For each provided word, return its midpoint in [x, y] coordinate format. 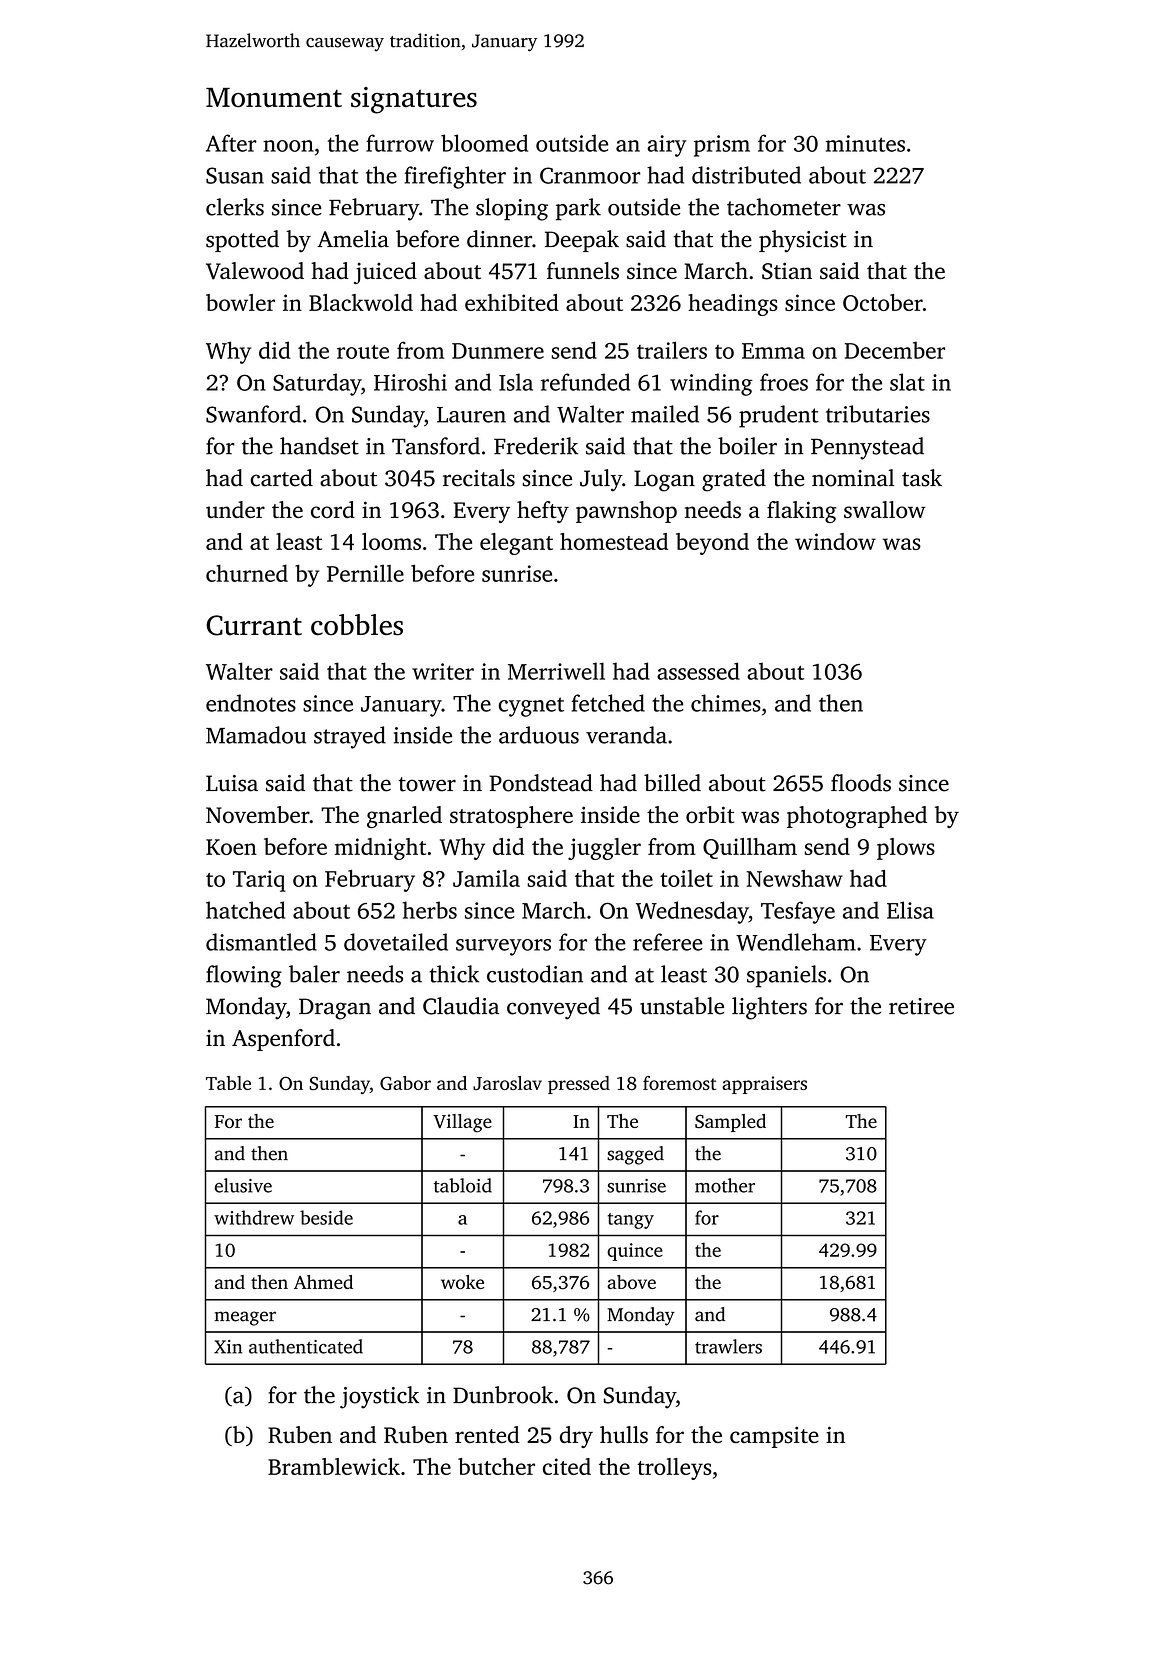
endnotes [251, 703]
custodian [535, 974]
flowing [244, 976]
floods [861, 783]
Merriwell [556, 671]
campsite [774, 1437]
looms [391, 541]
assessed [698, 671]
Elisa [910, 910]
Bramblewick [334, 1466]
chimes [726, 703]
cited [567, 1466]
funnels [583, 271]
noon [288, 146]
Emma [773, 351]
